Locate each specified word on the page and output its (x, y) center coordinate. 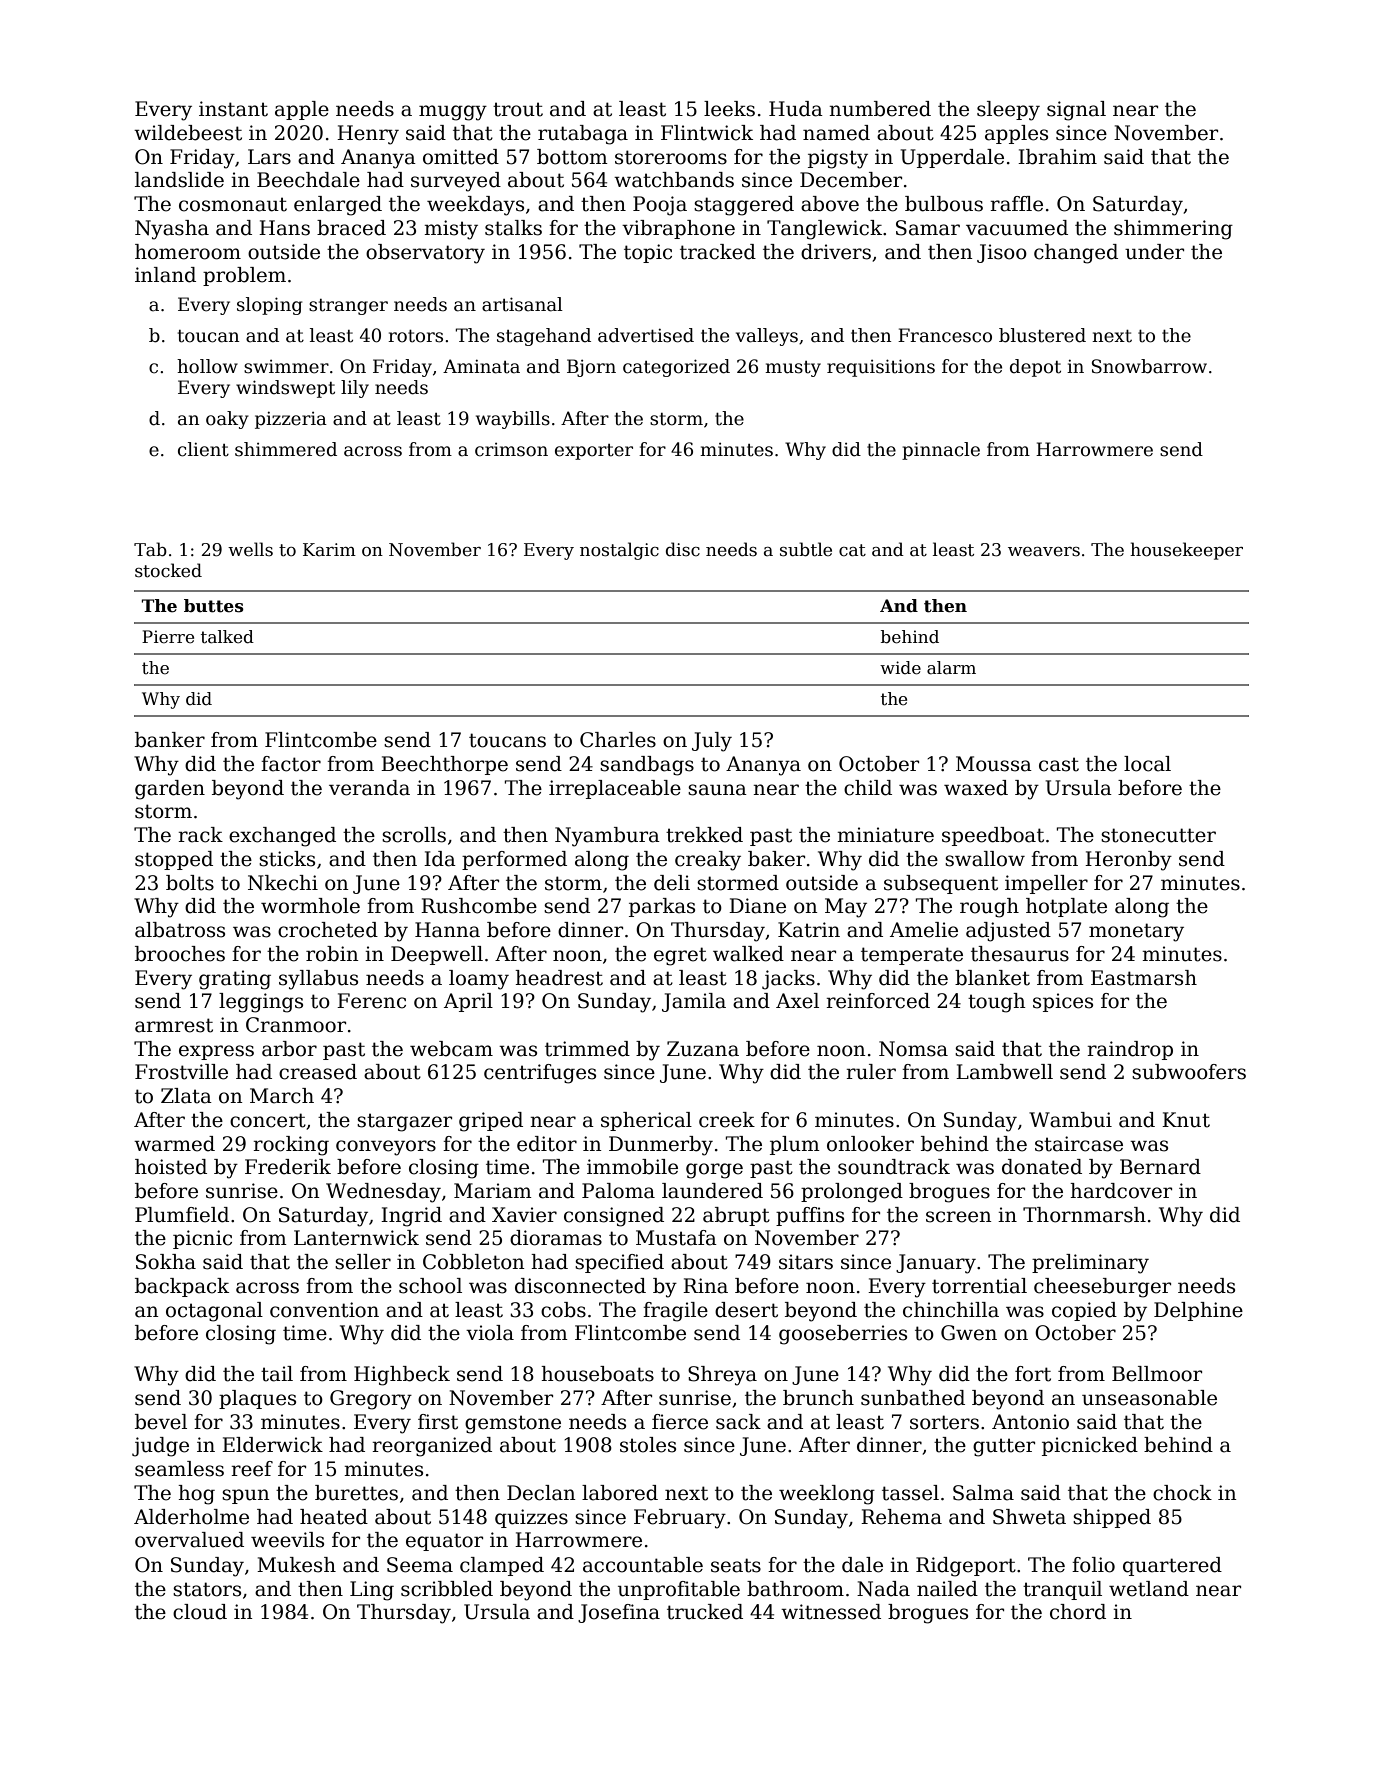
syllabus (318, 980)
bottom (572, 157)
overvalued (189, 1540)
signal (1076, 111)
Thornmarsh (1084, 1215)
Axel (797, 1001)
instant (233, 109)
